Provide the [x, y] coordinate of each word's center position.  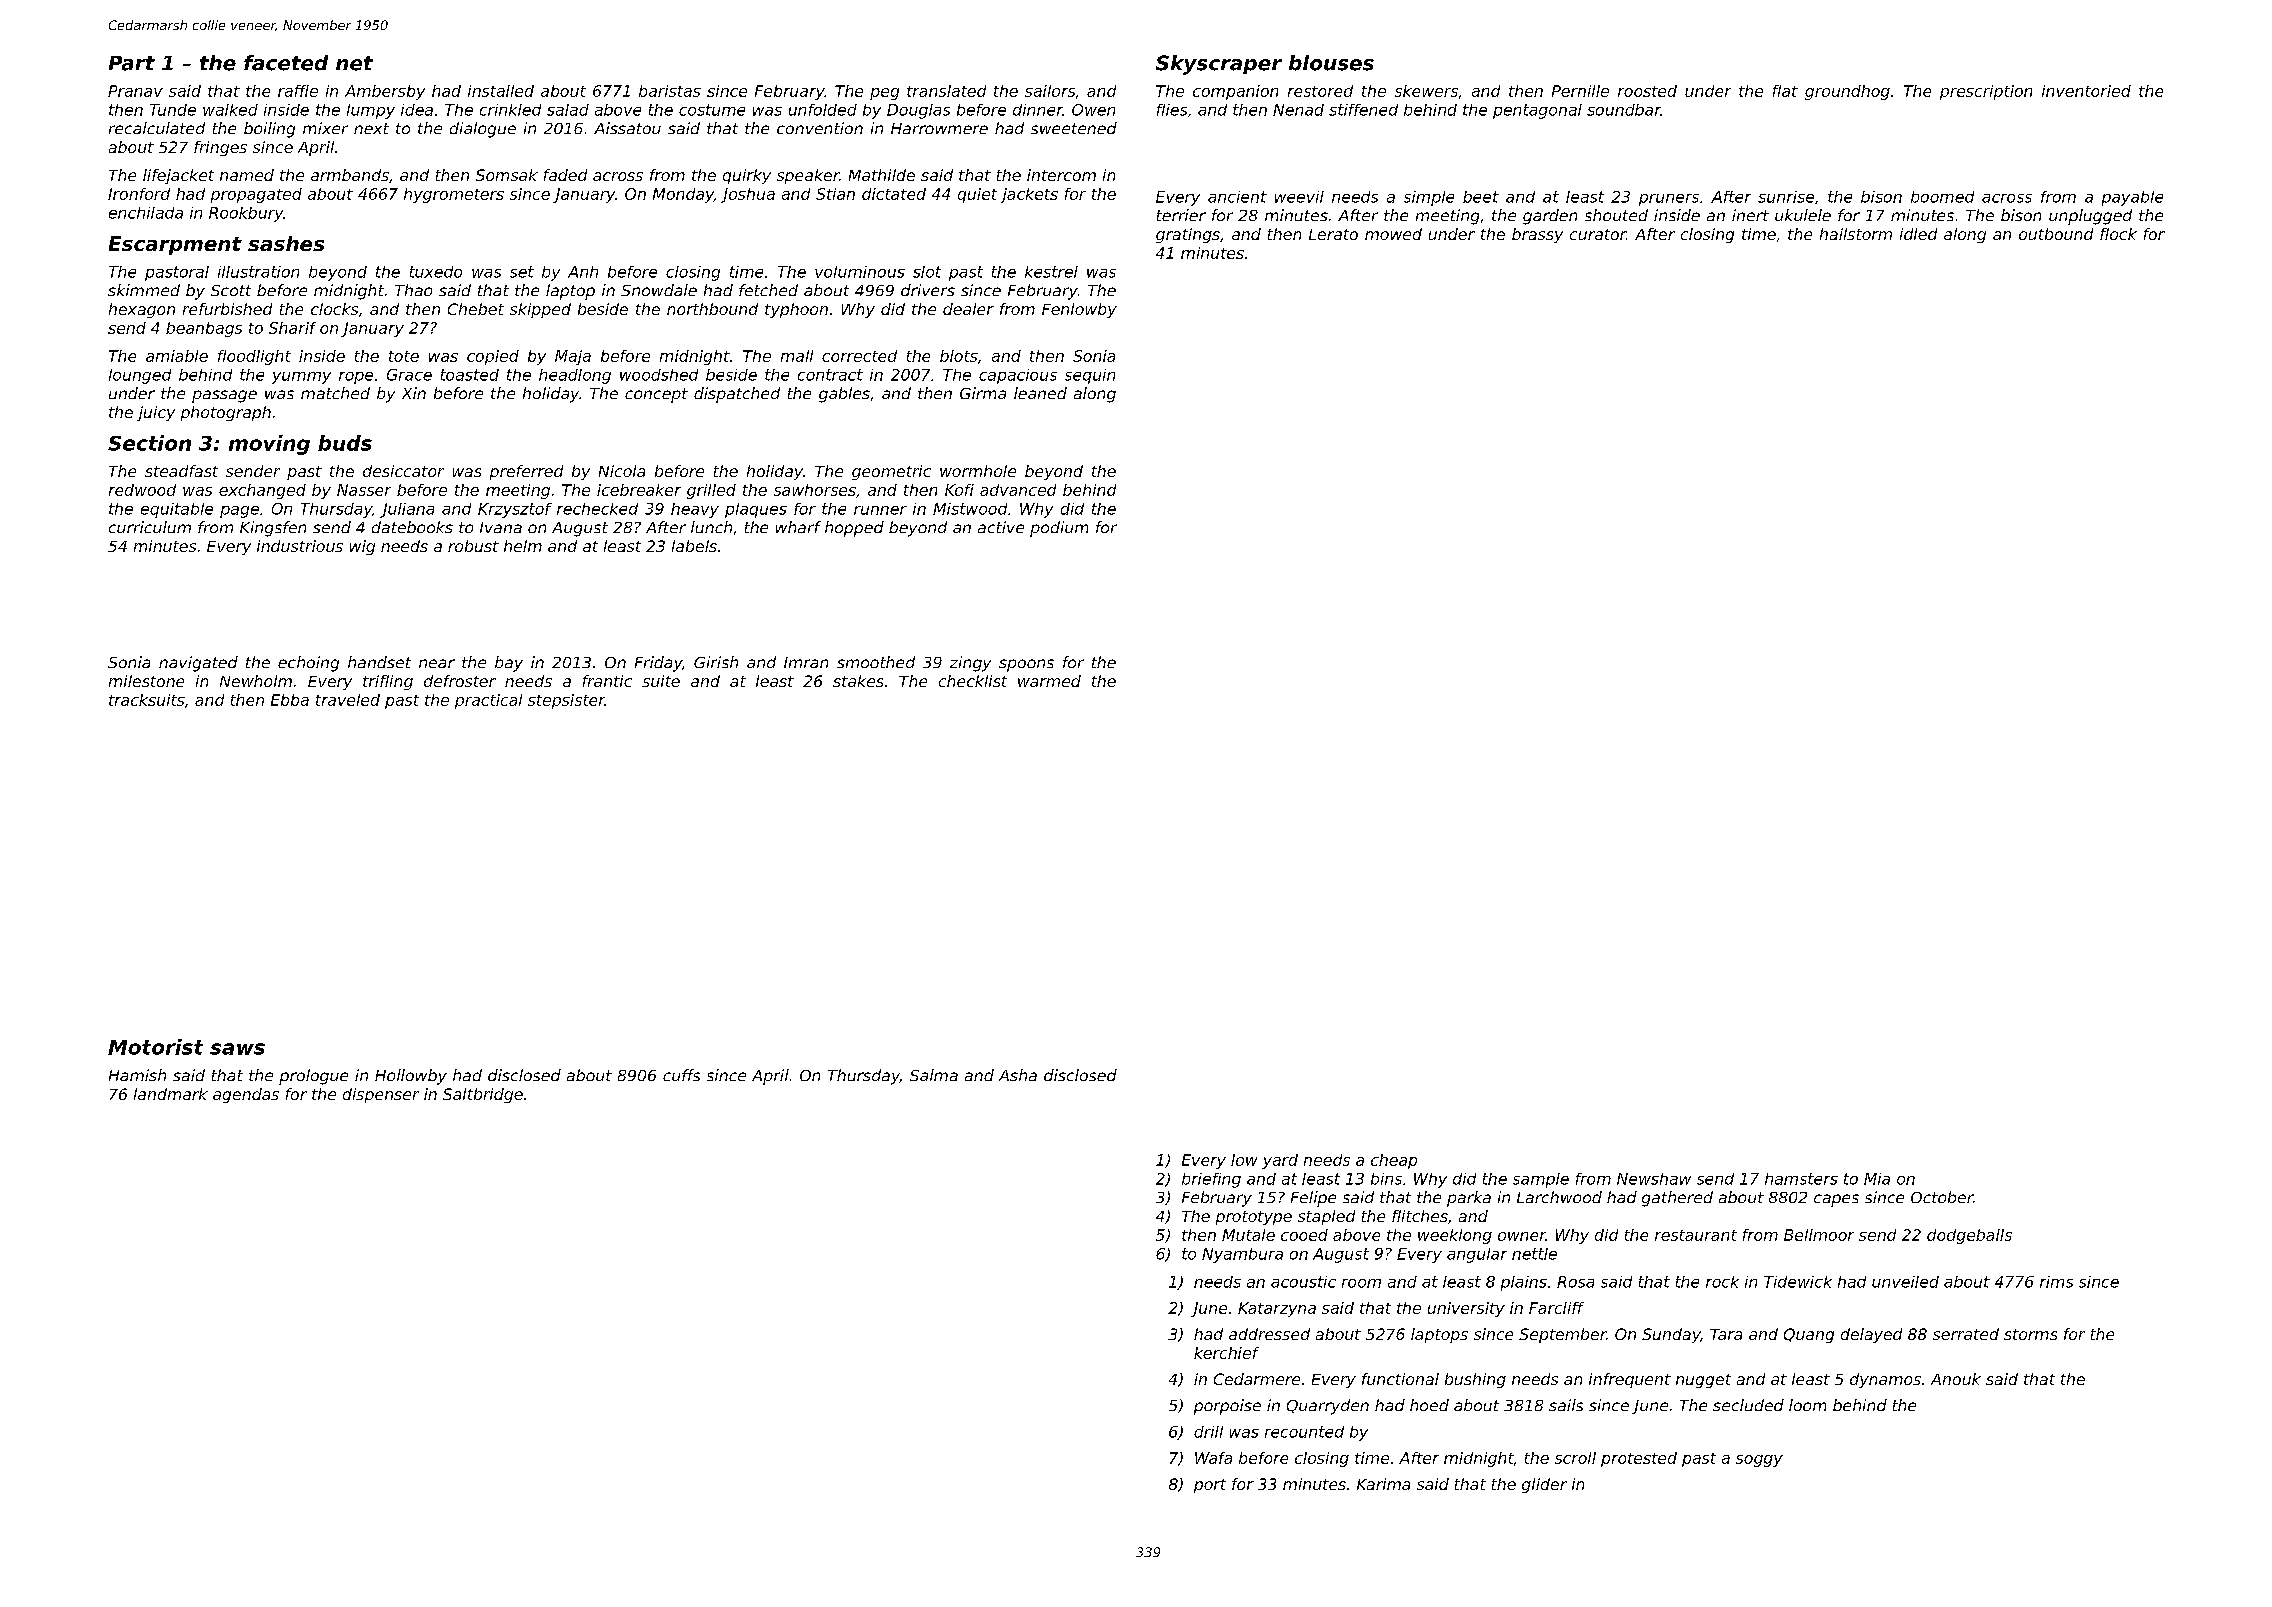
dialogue [483, 130]
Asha [1018, 1075]
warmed [1049, 681]
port [1210, 1486]
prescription [1986, 92]
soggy [1759, 1461]
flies [1172, 110]
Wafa [1213, 1458]
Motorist [155, 1047]
